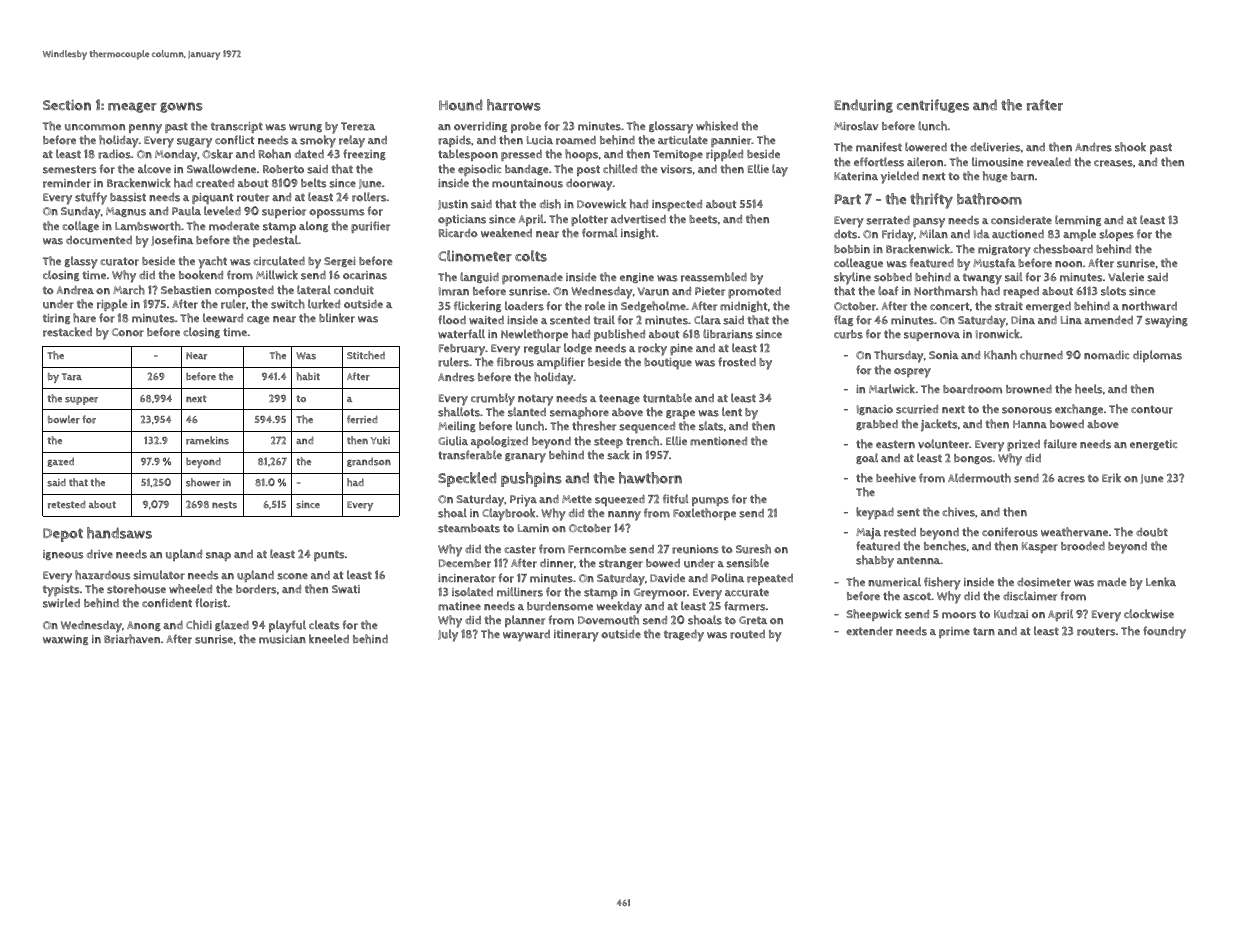 This screenshot has height=952, width=1233. I want to click on snap, so click(218, 556).
